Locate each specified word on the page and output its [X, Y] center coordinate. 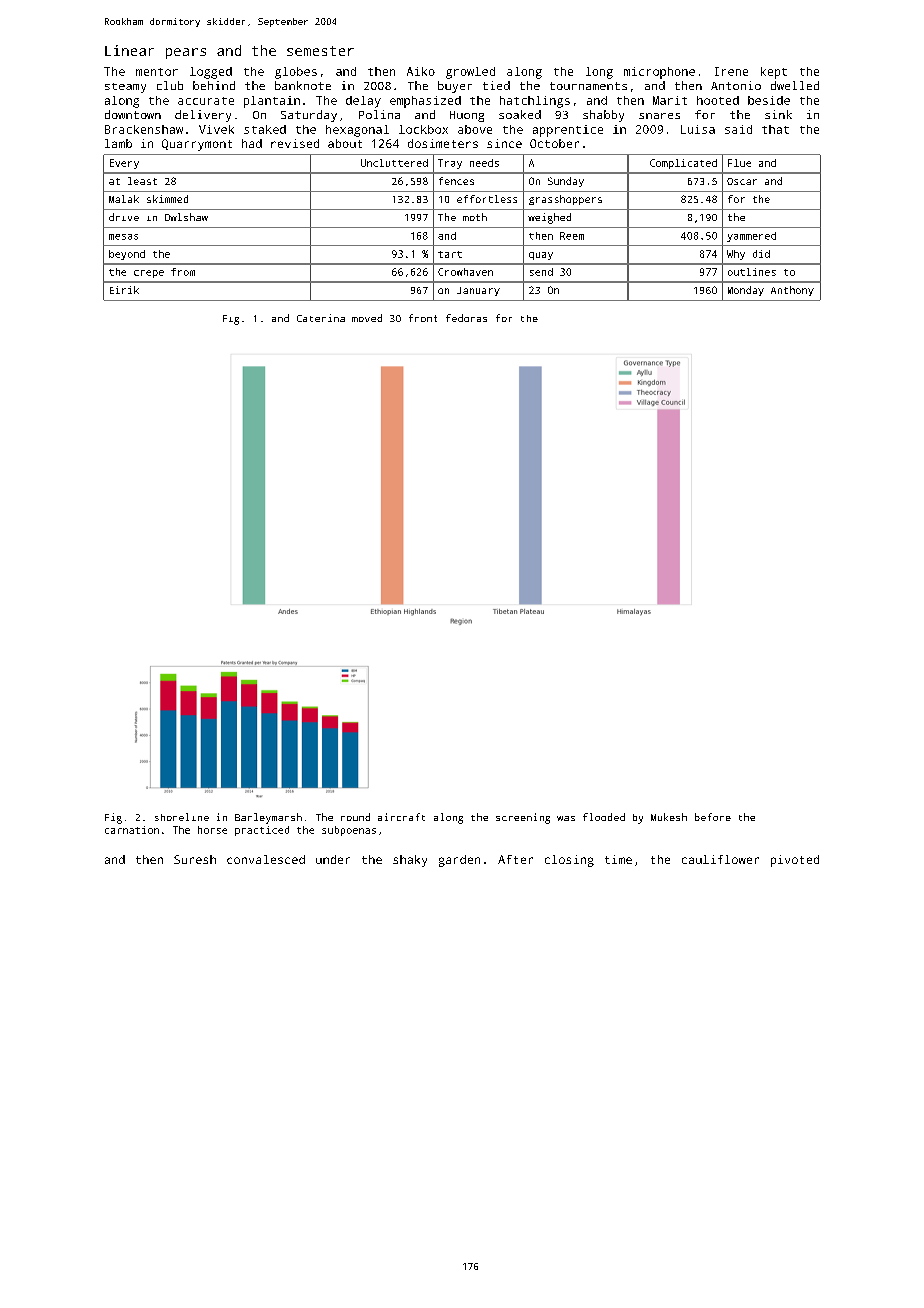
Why [736, 255]
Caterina [321, 318]
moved [367, 318]
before [713, 817]
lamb [118, 143]
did [761, 254]
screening [523, 818]
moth [475, 217]
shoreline [182, 817]
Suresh [195, 859]
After [515, 859]
